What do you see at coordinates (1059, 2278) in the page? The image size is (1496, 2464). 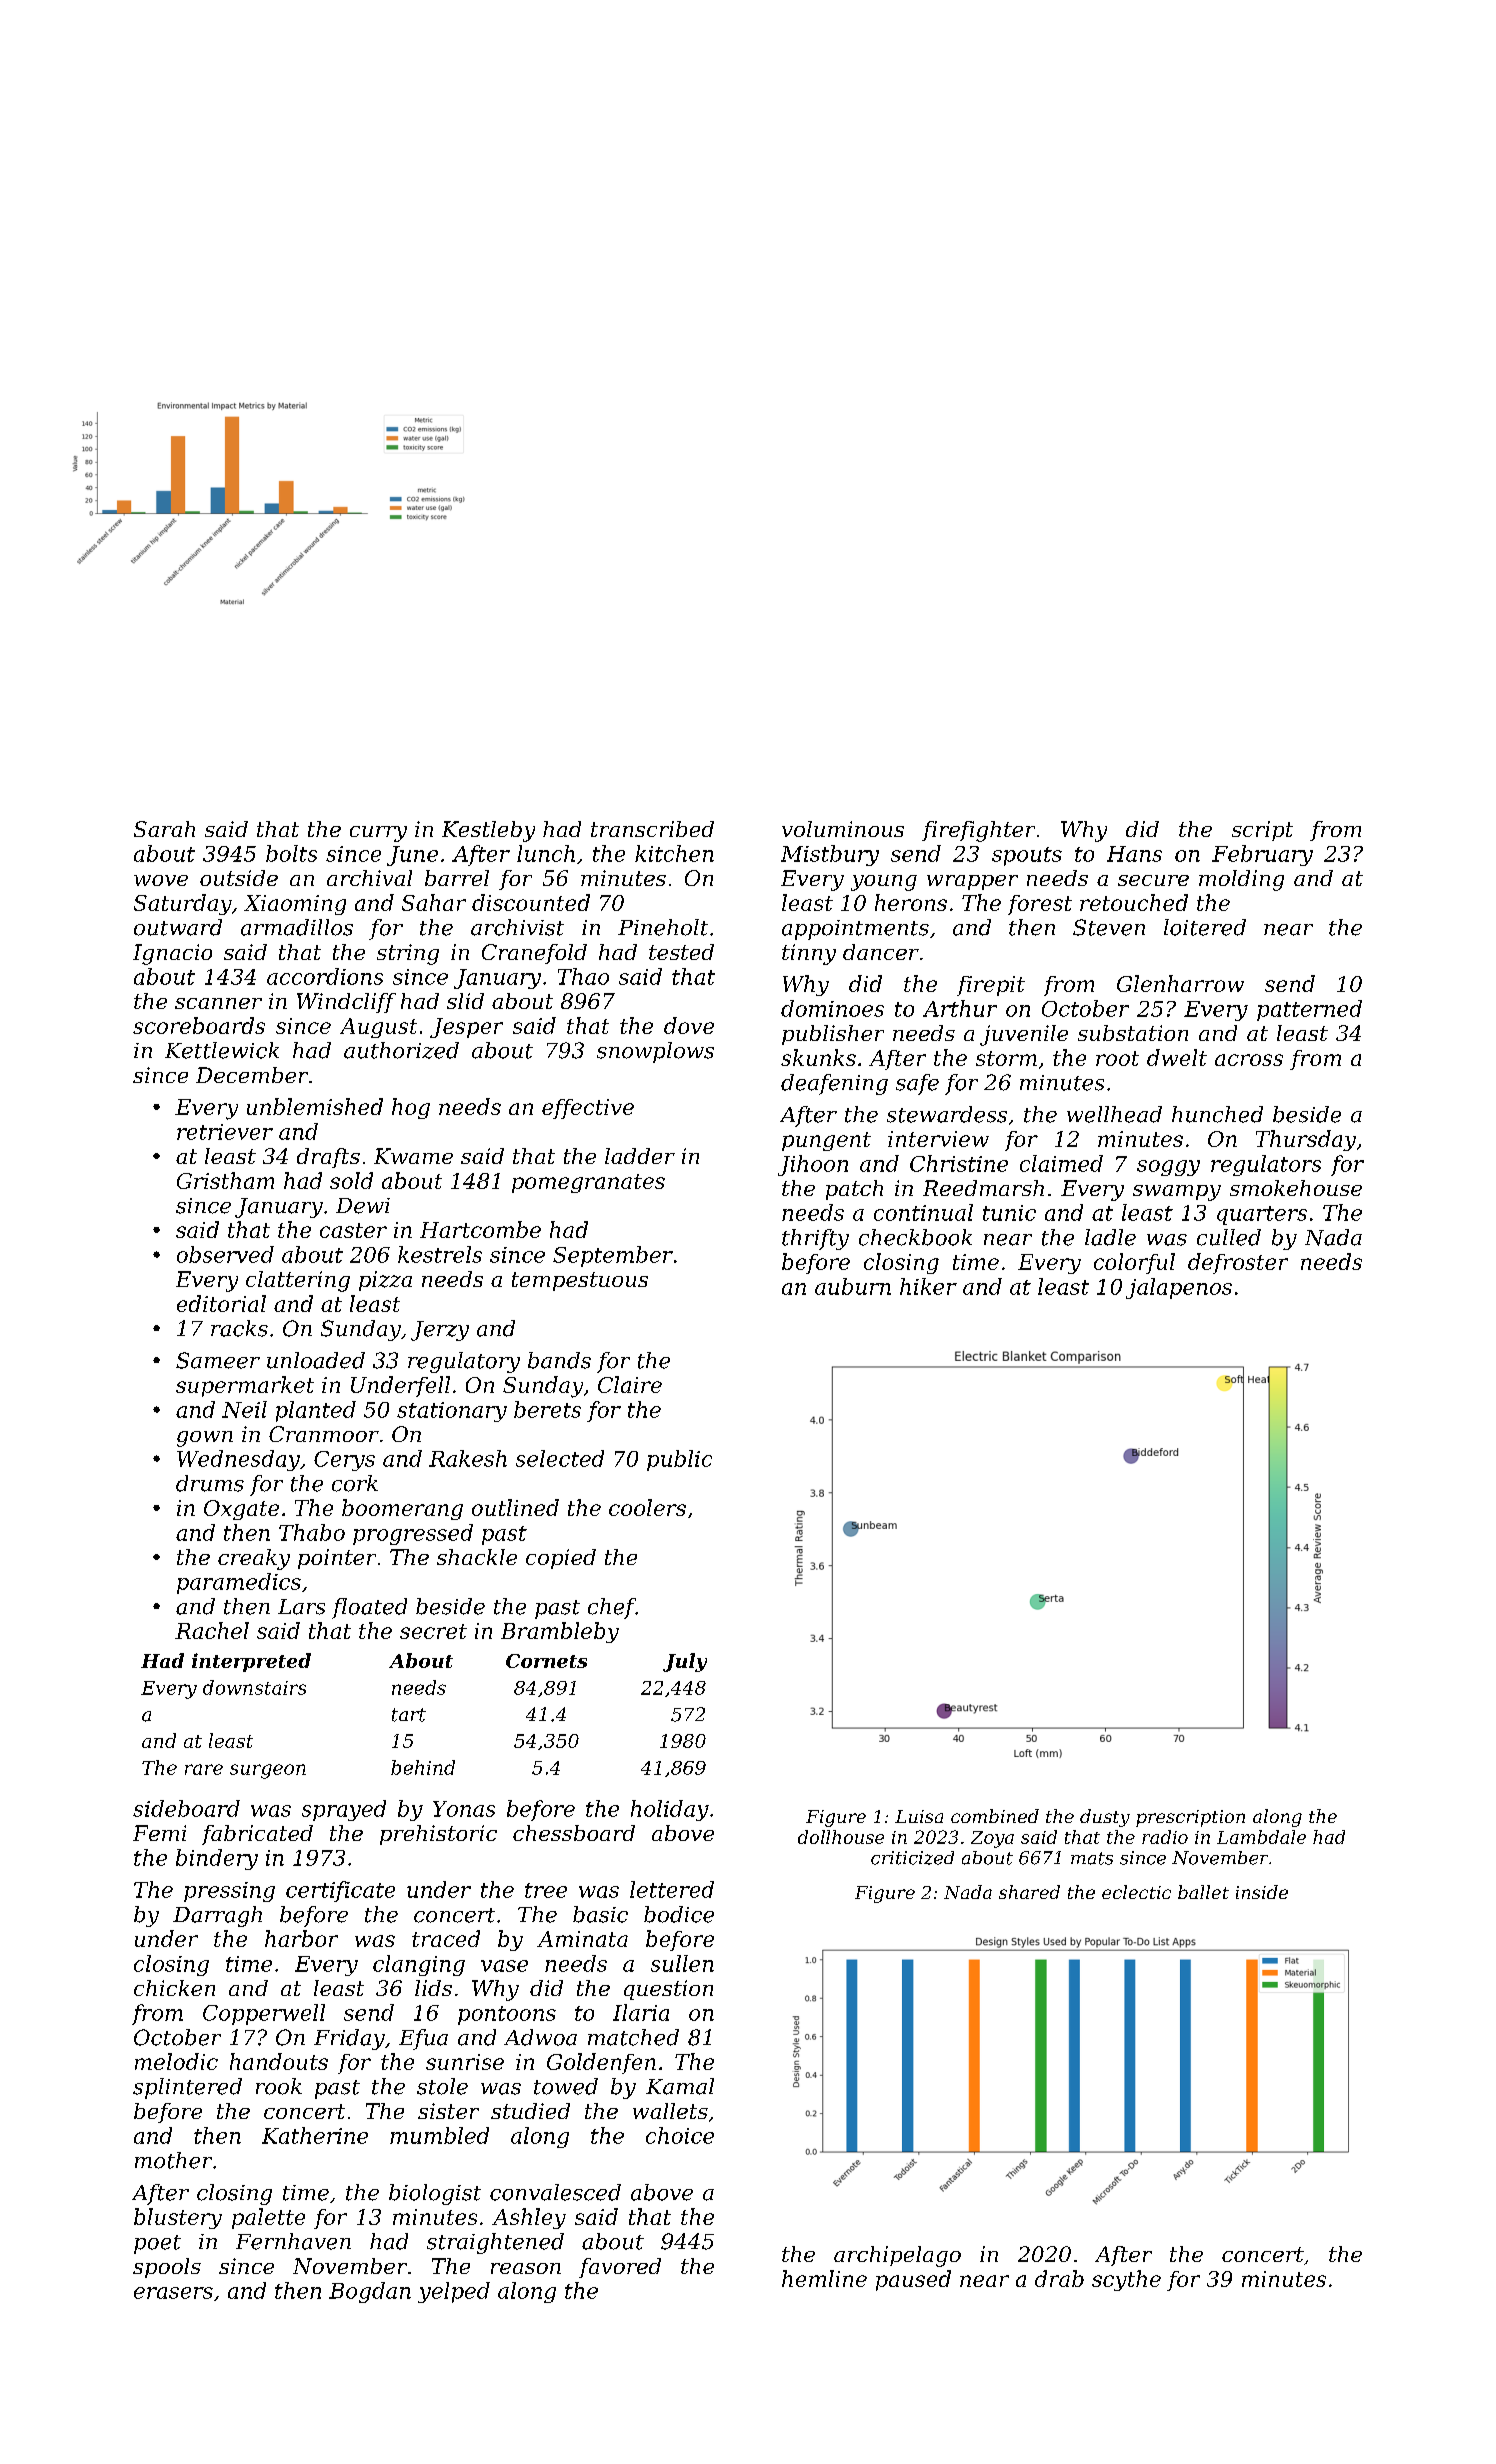 I see `drab` at bounding box center [1059, 2278].
